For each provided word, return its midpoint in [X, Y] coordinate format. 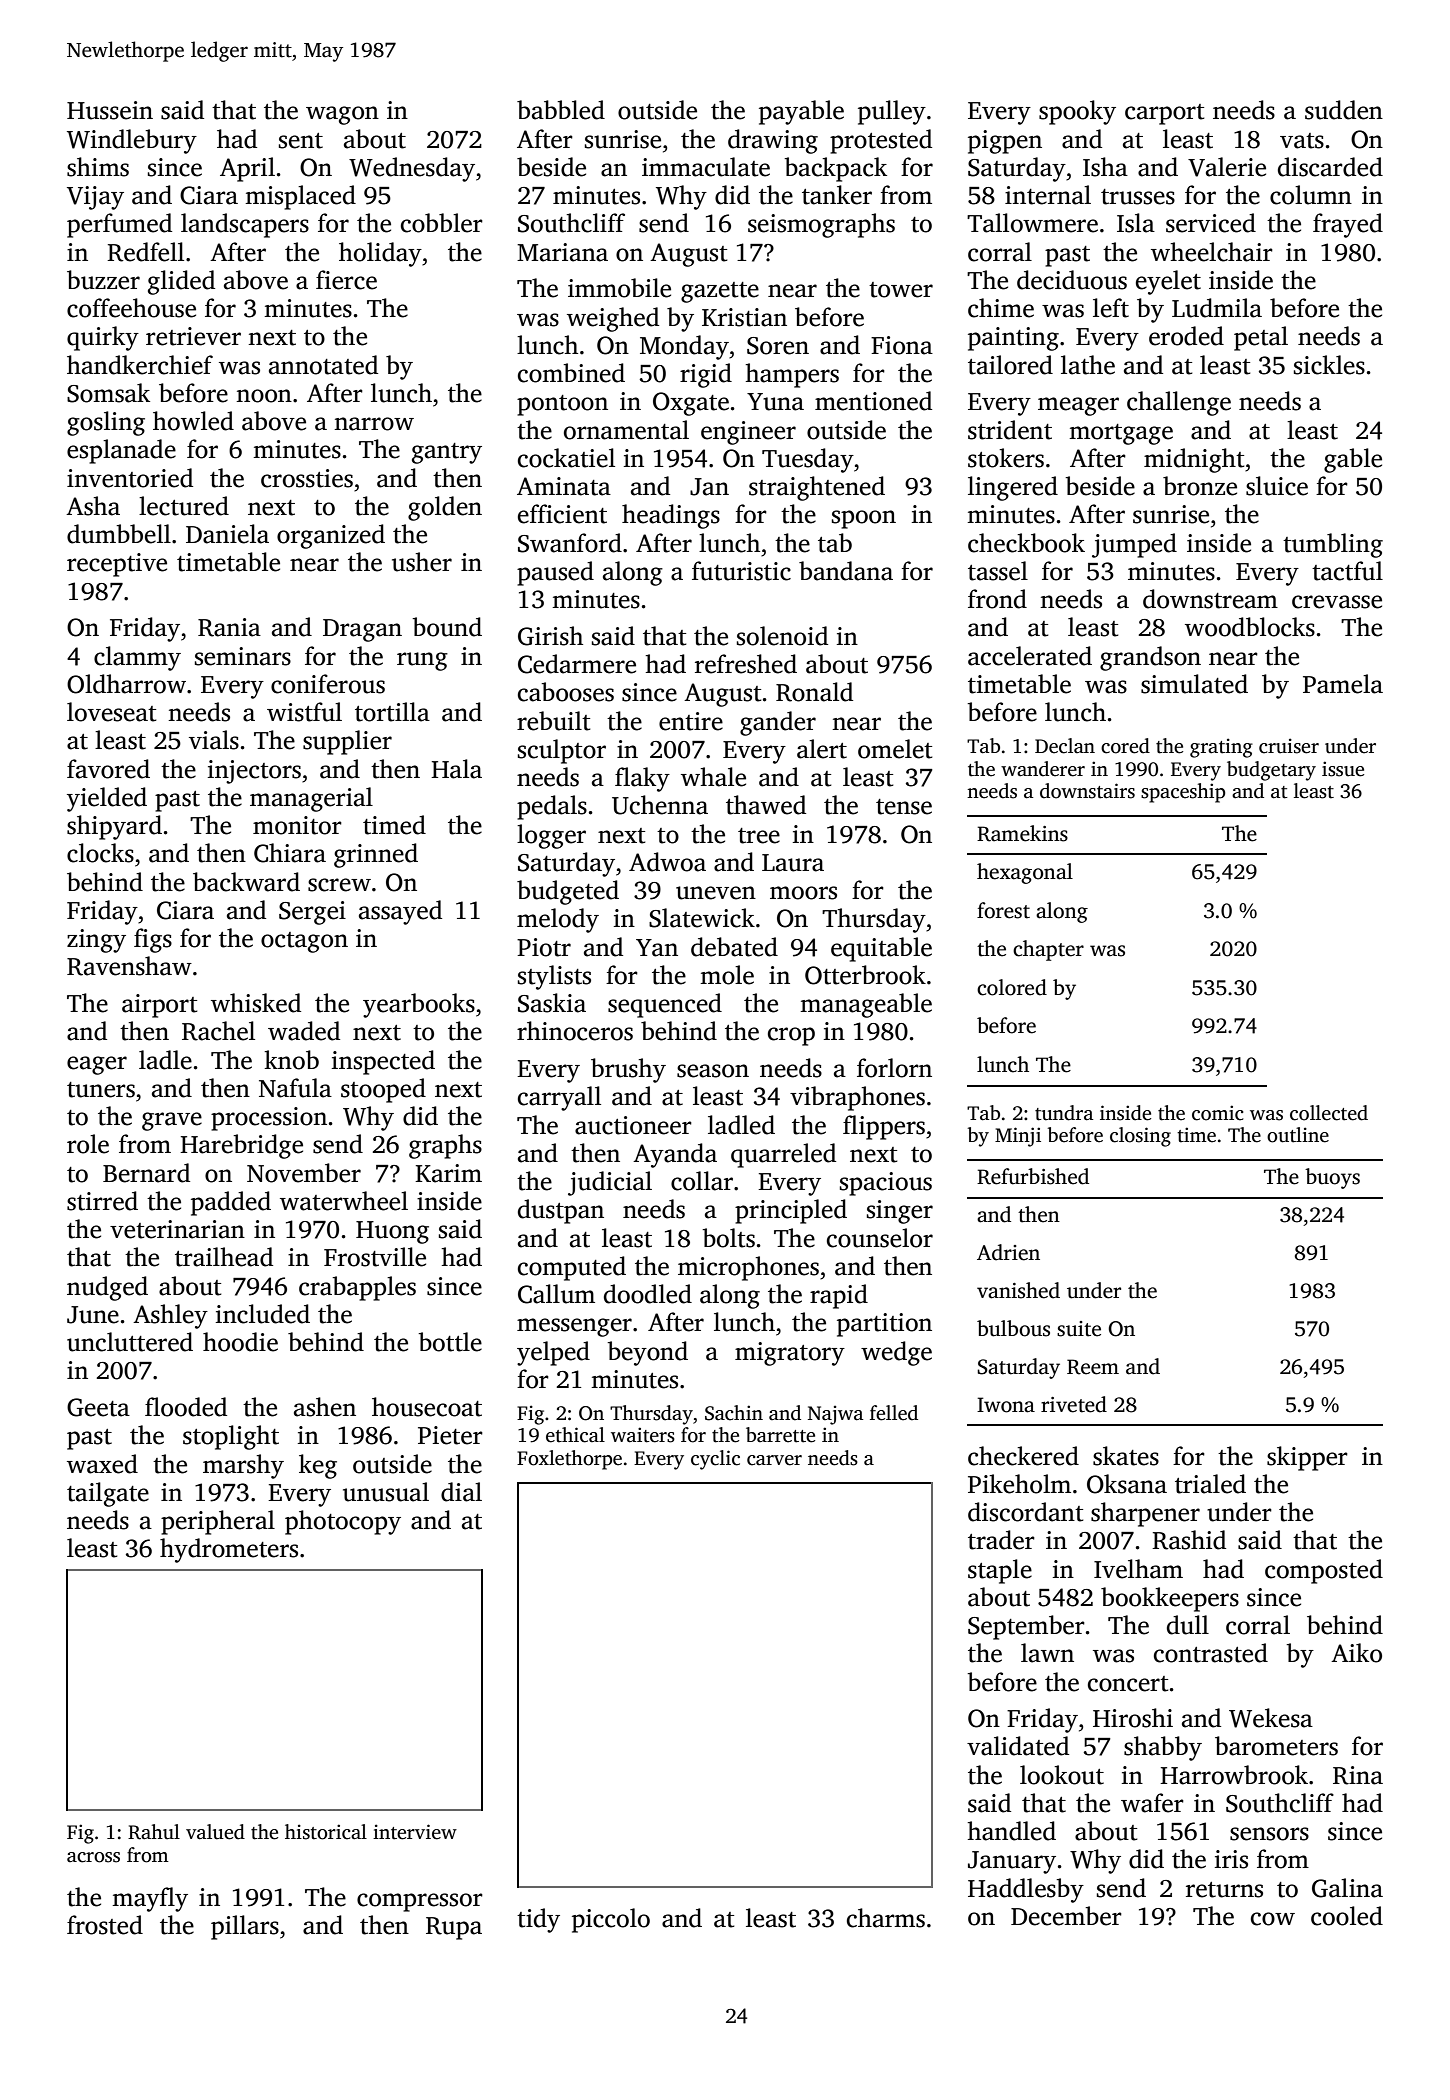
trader [1001, 1540]
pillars [245, 1927]
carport [1164, 114]
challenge [1179, 403]
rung [422, 661]
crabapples [357, 1288]
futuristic [741, 571]
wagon [342, 115]
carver [774, 1460]
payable [801, 112]
